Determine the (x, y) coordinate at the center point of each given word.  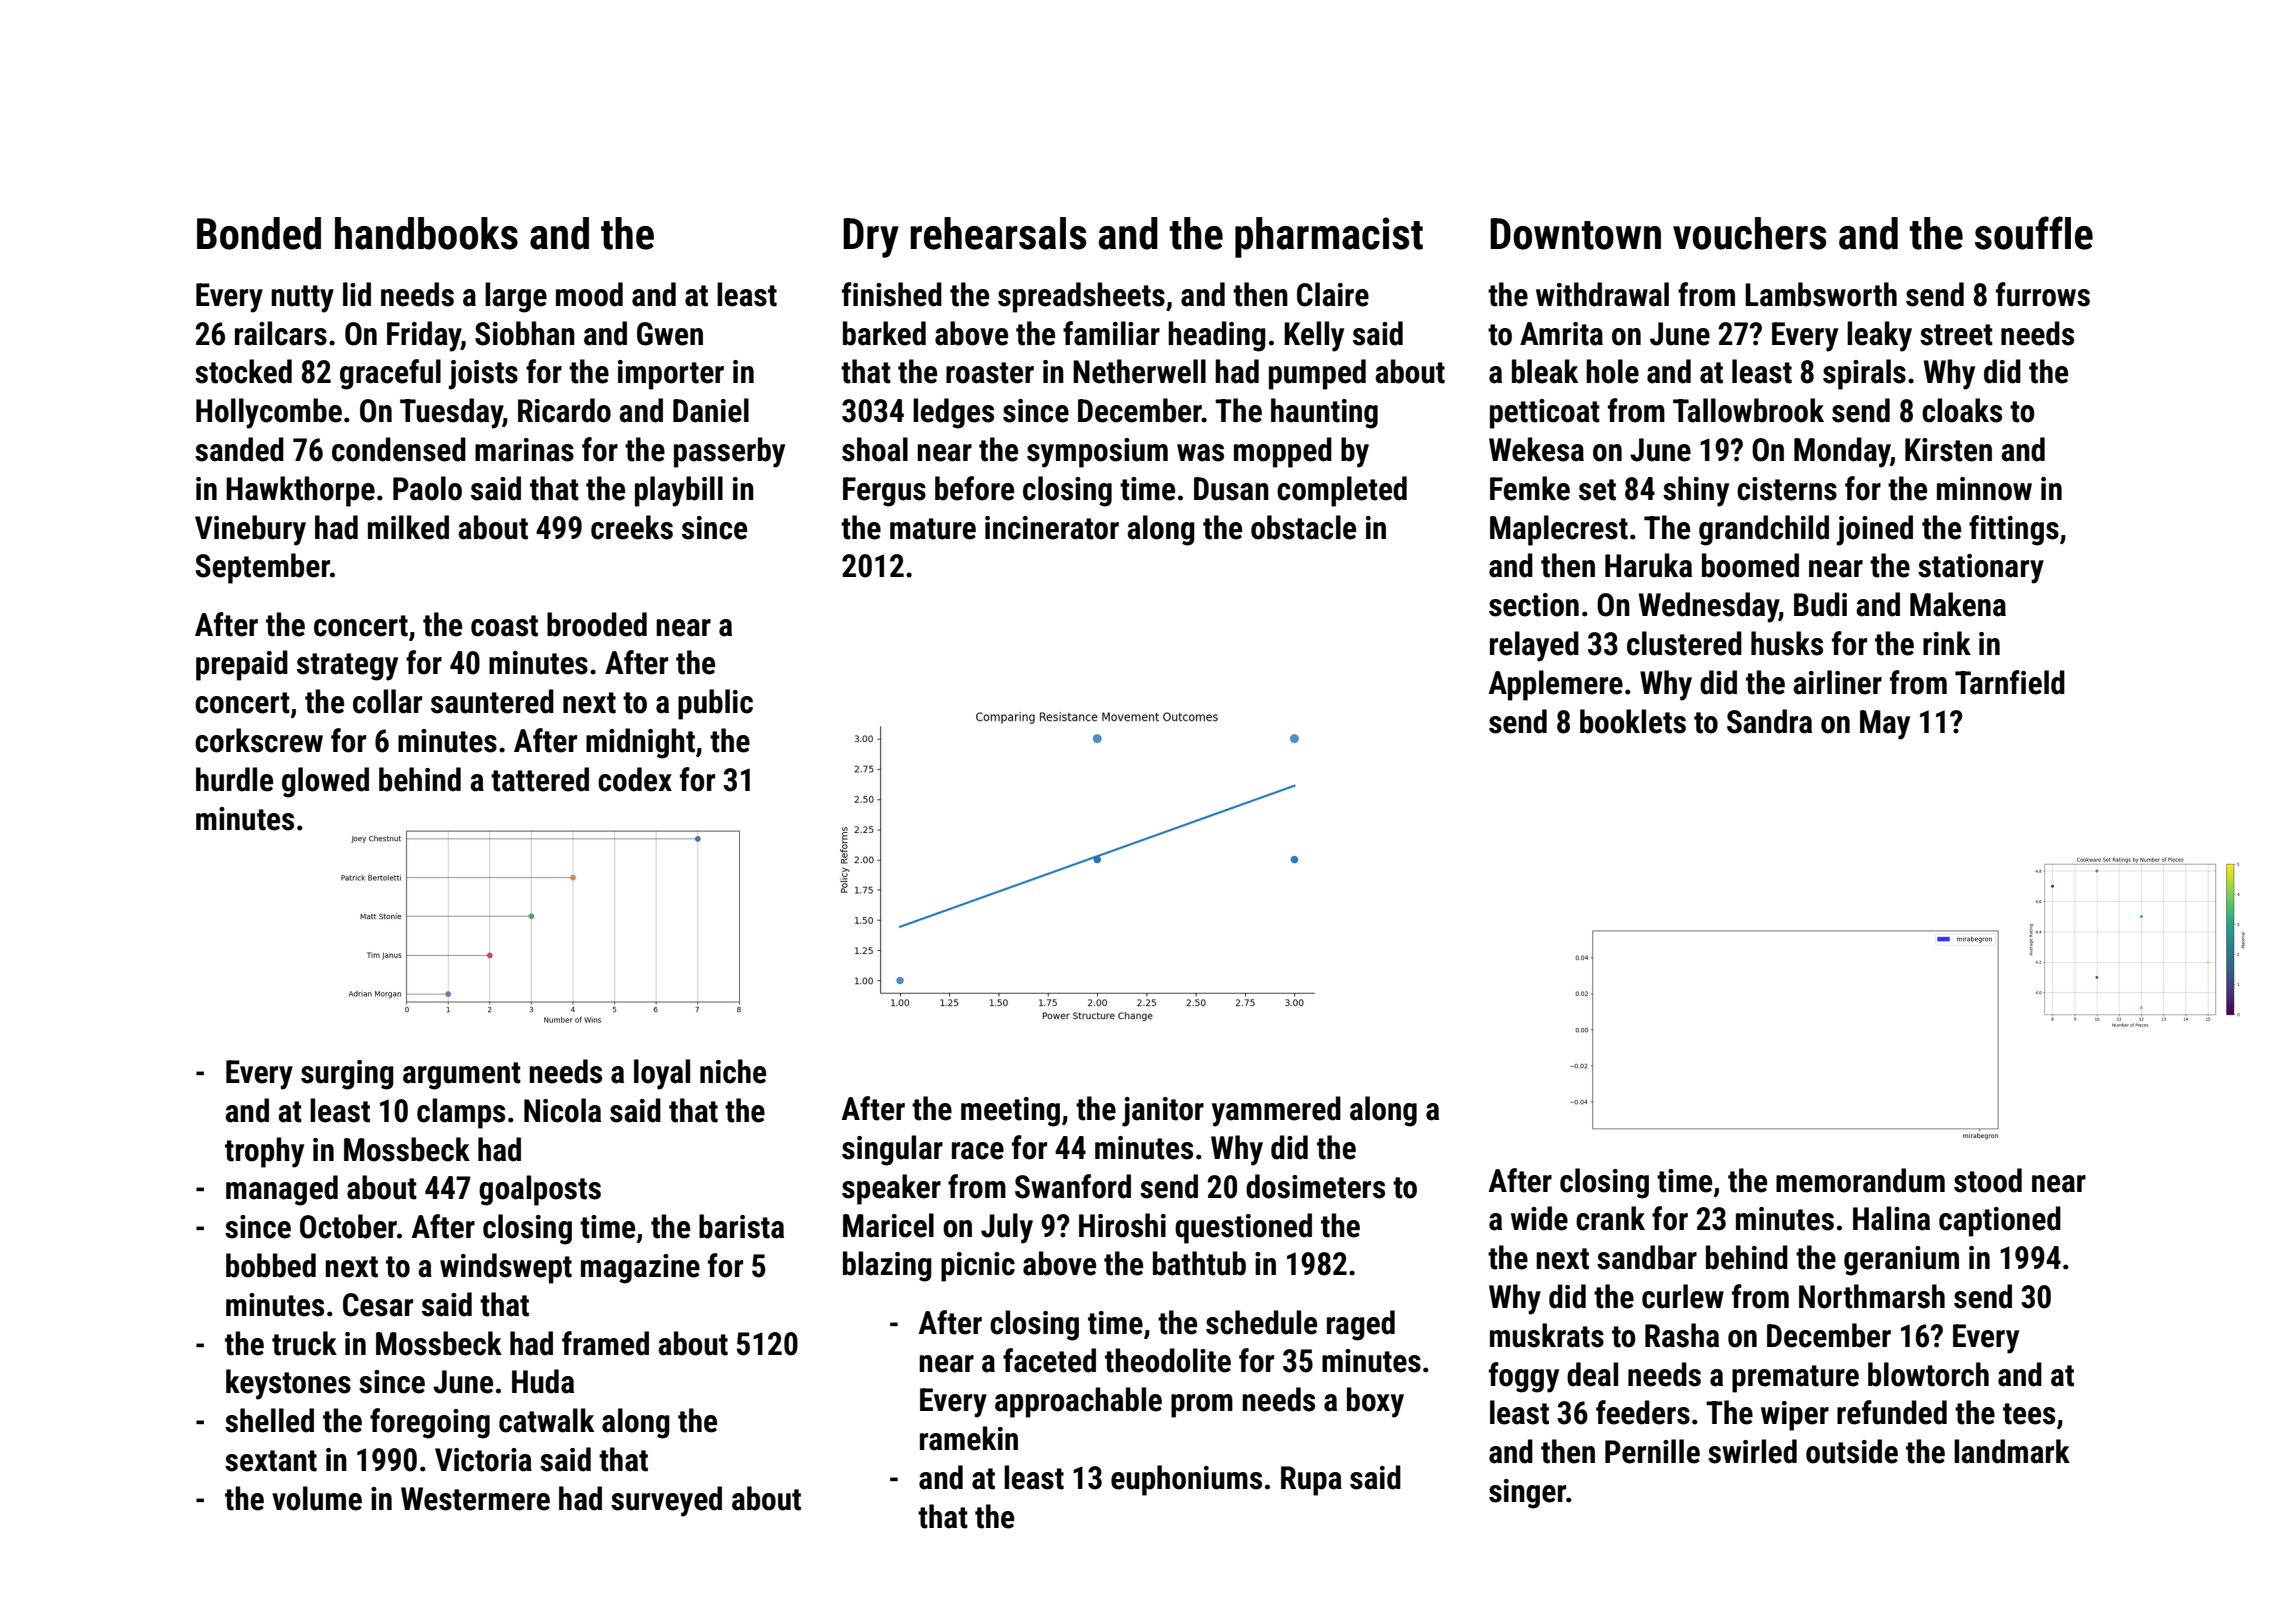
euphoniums (1186, 1480)
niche (733, 1071)
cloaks (1962, 410)
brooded (597, 624)
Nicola (562, 1110)
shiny (1696, 491)
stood (1988, 1180)
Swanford (1073, 1186)
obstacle (1303, 527)
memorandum (1860, 1180)
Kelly (1314, 336)
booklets (1633, 721)
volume (317, 1498)
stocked (243, 371)
